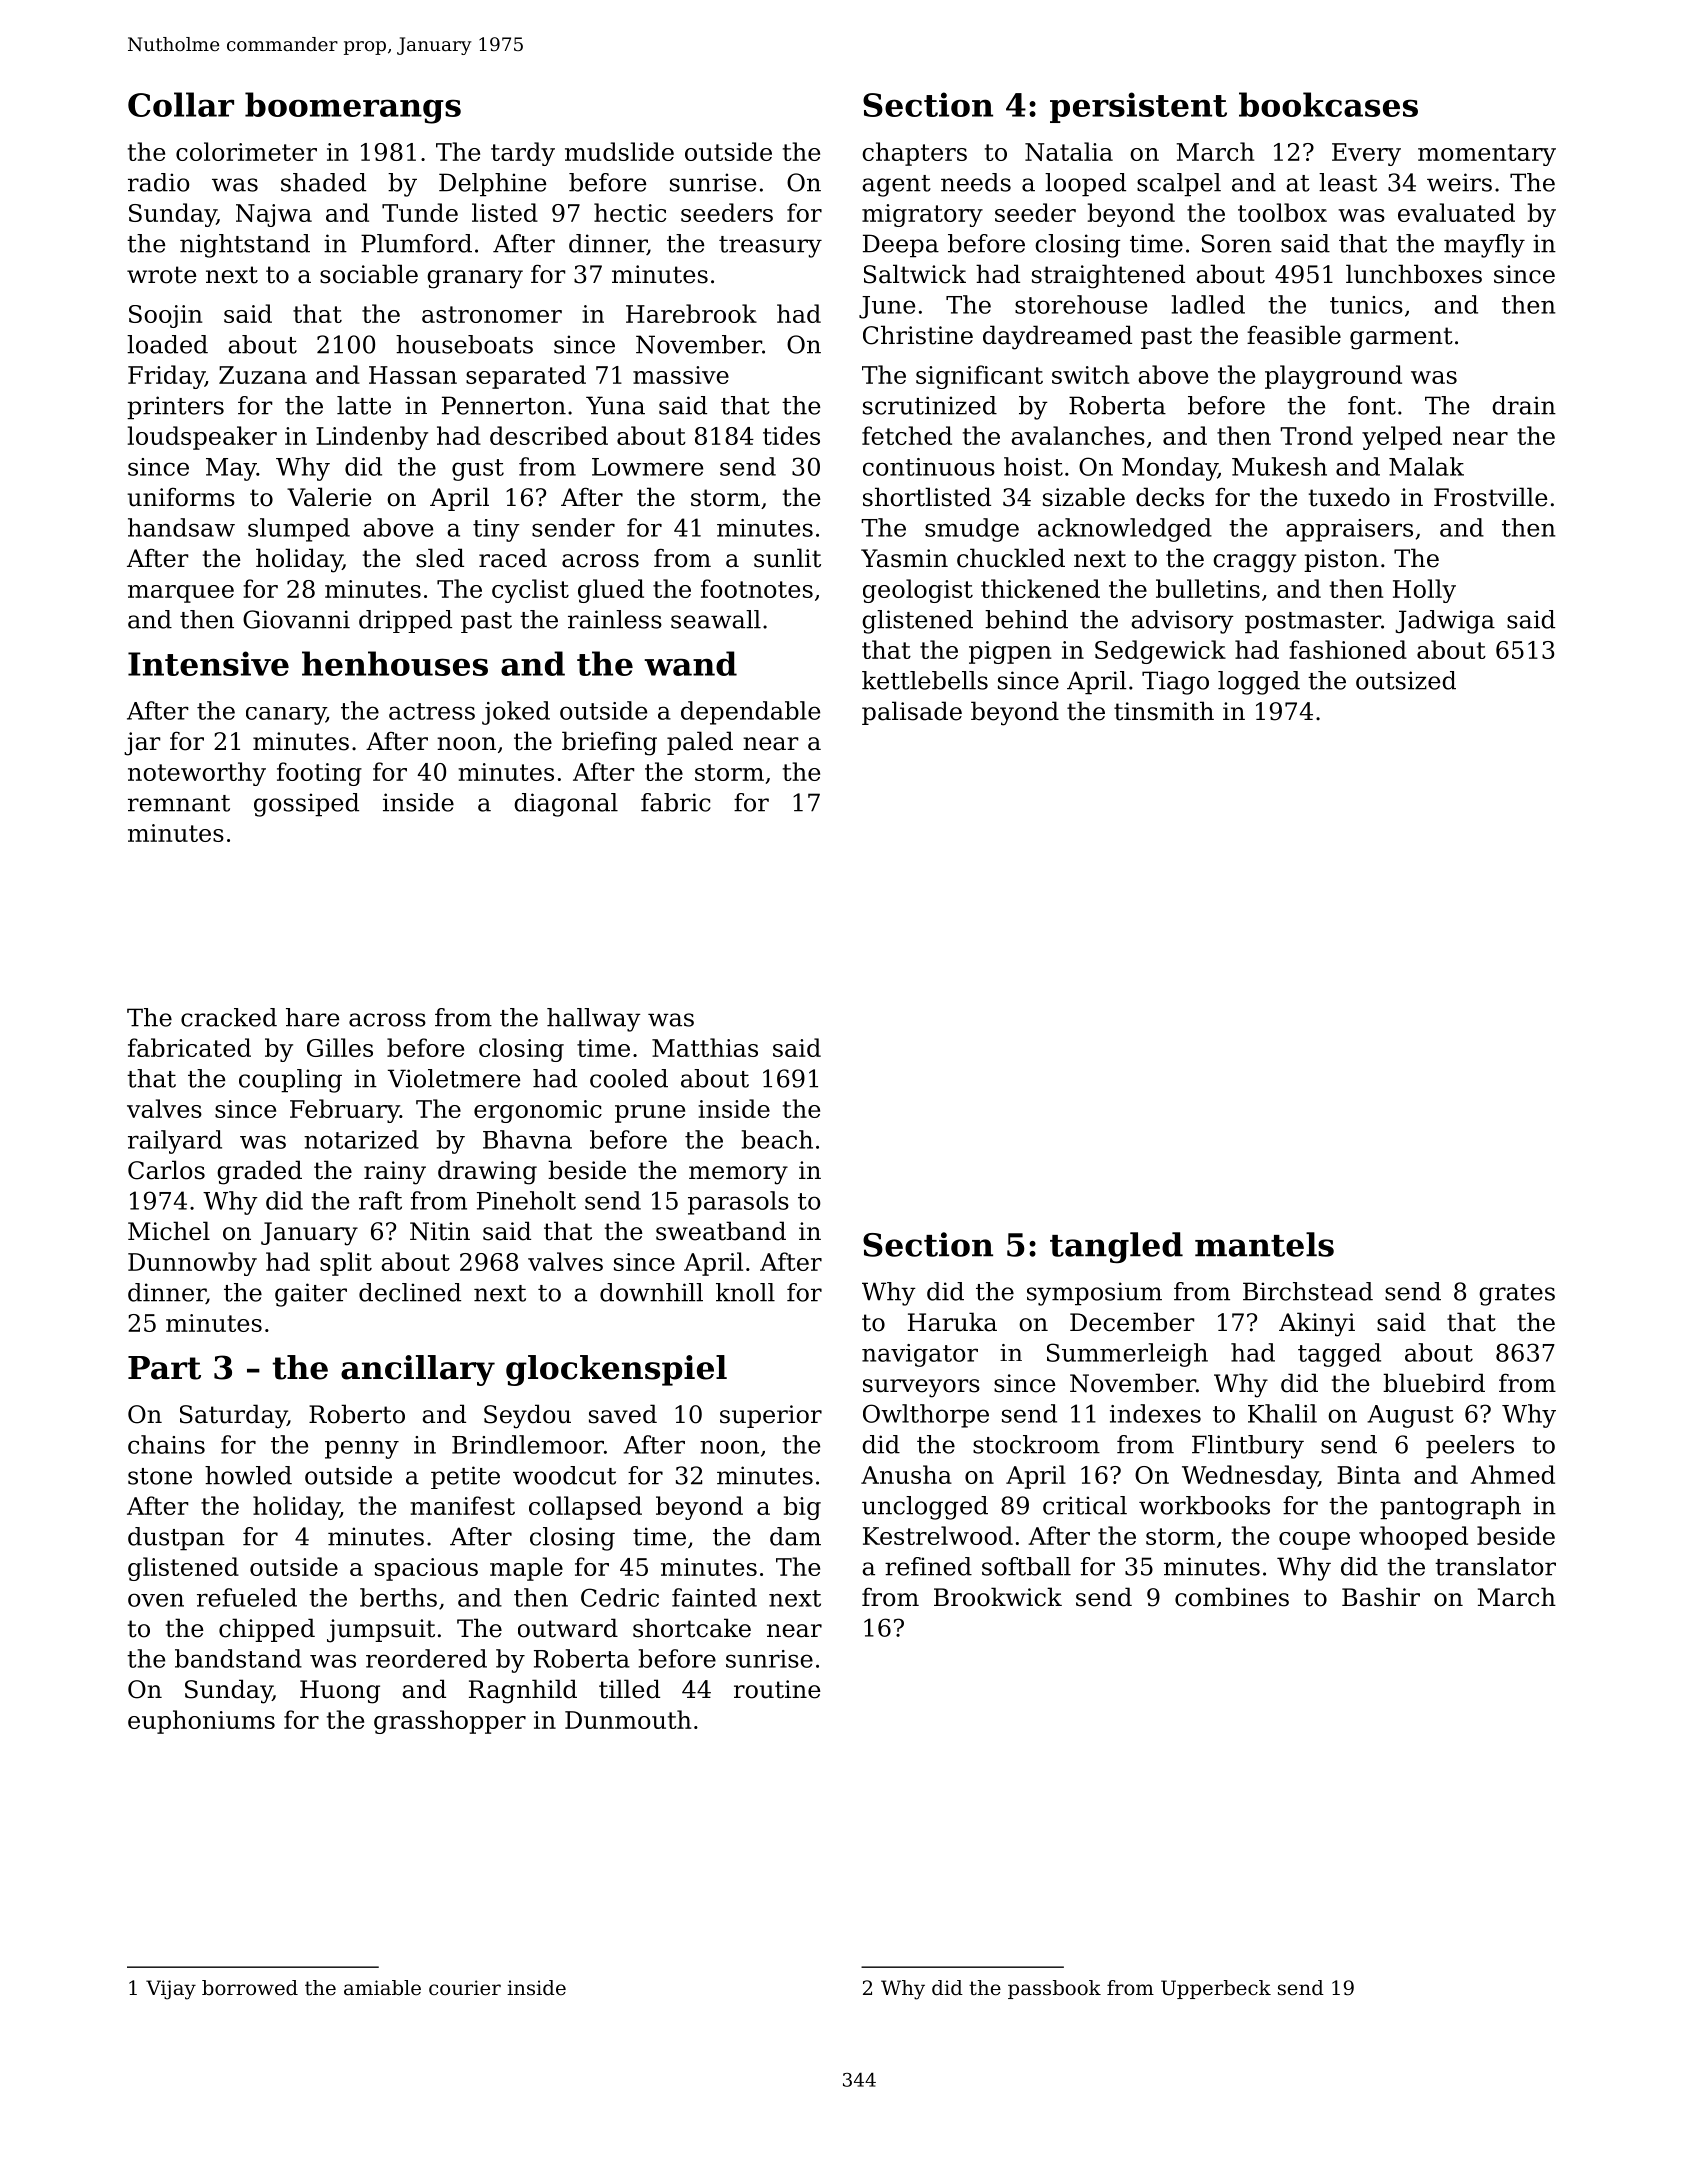 The image size is (1683, 2178). I want to click on superior, so click(771, 1416).
